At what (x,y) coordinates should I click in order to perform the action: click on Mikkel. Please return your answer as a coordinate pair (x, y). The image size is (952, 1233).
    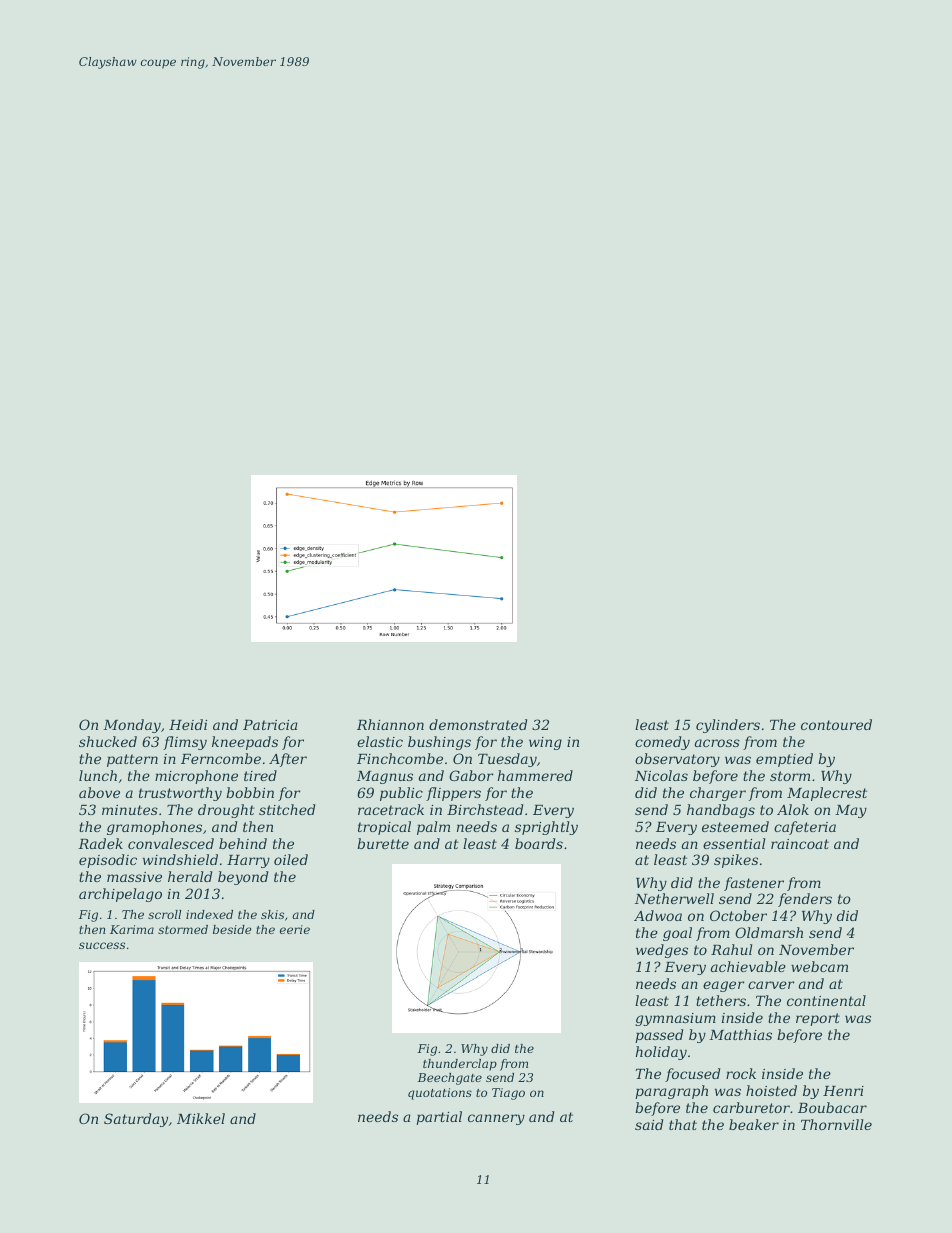
    Looking at the image, I should click on (201, 1118).
